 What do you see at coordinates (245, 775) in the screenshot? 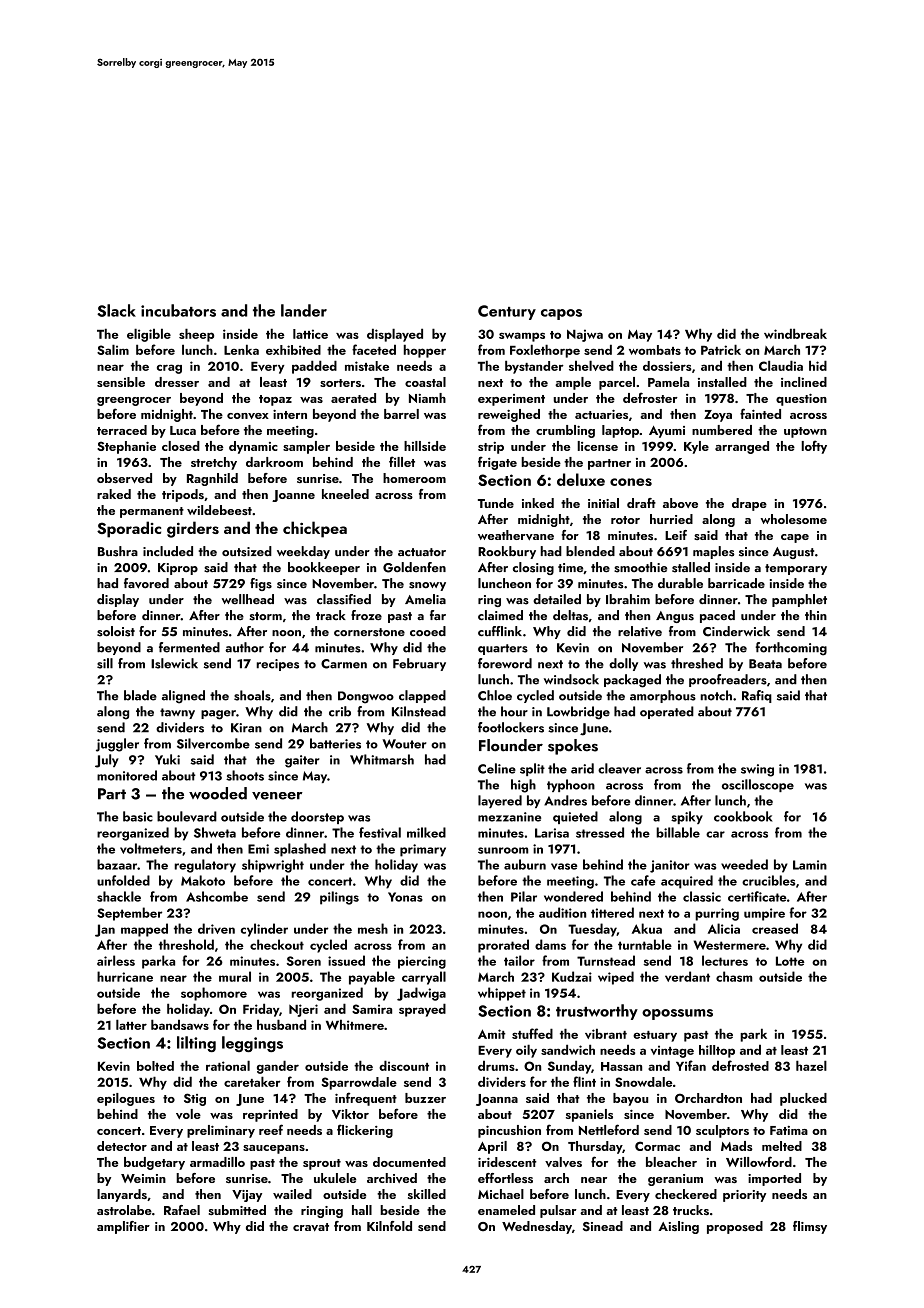
I see `shoots` at bounding box center [245, 775].
